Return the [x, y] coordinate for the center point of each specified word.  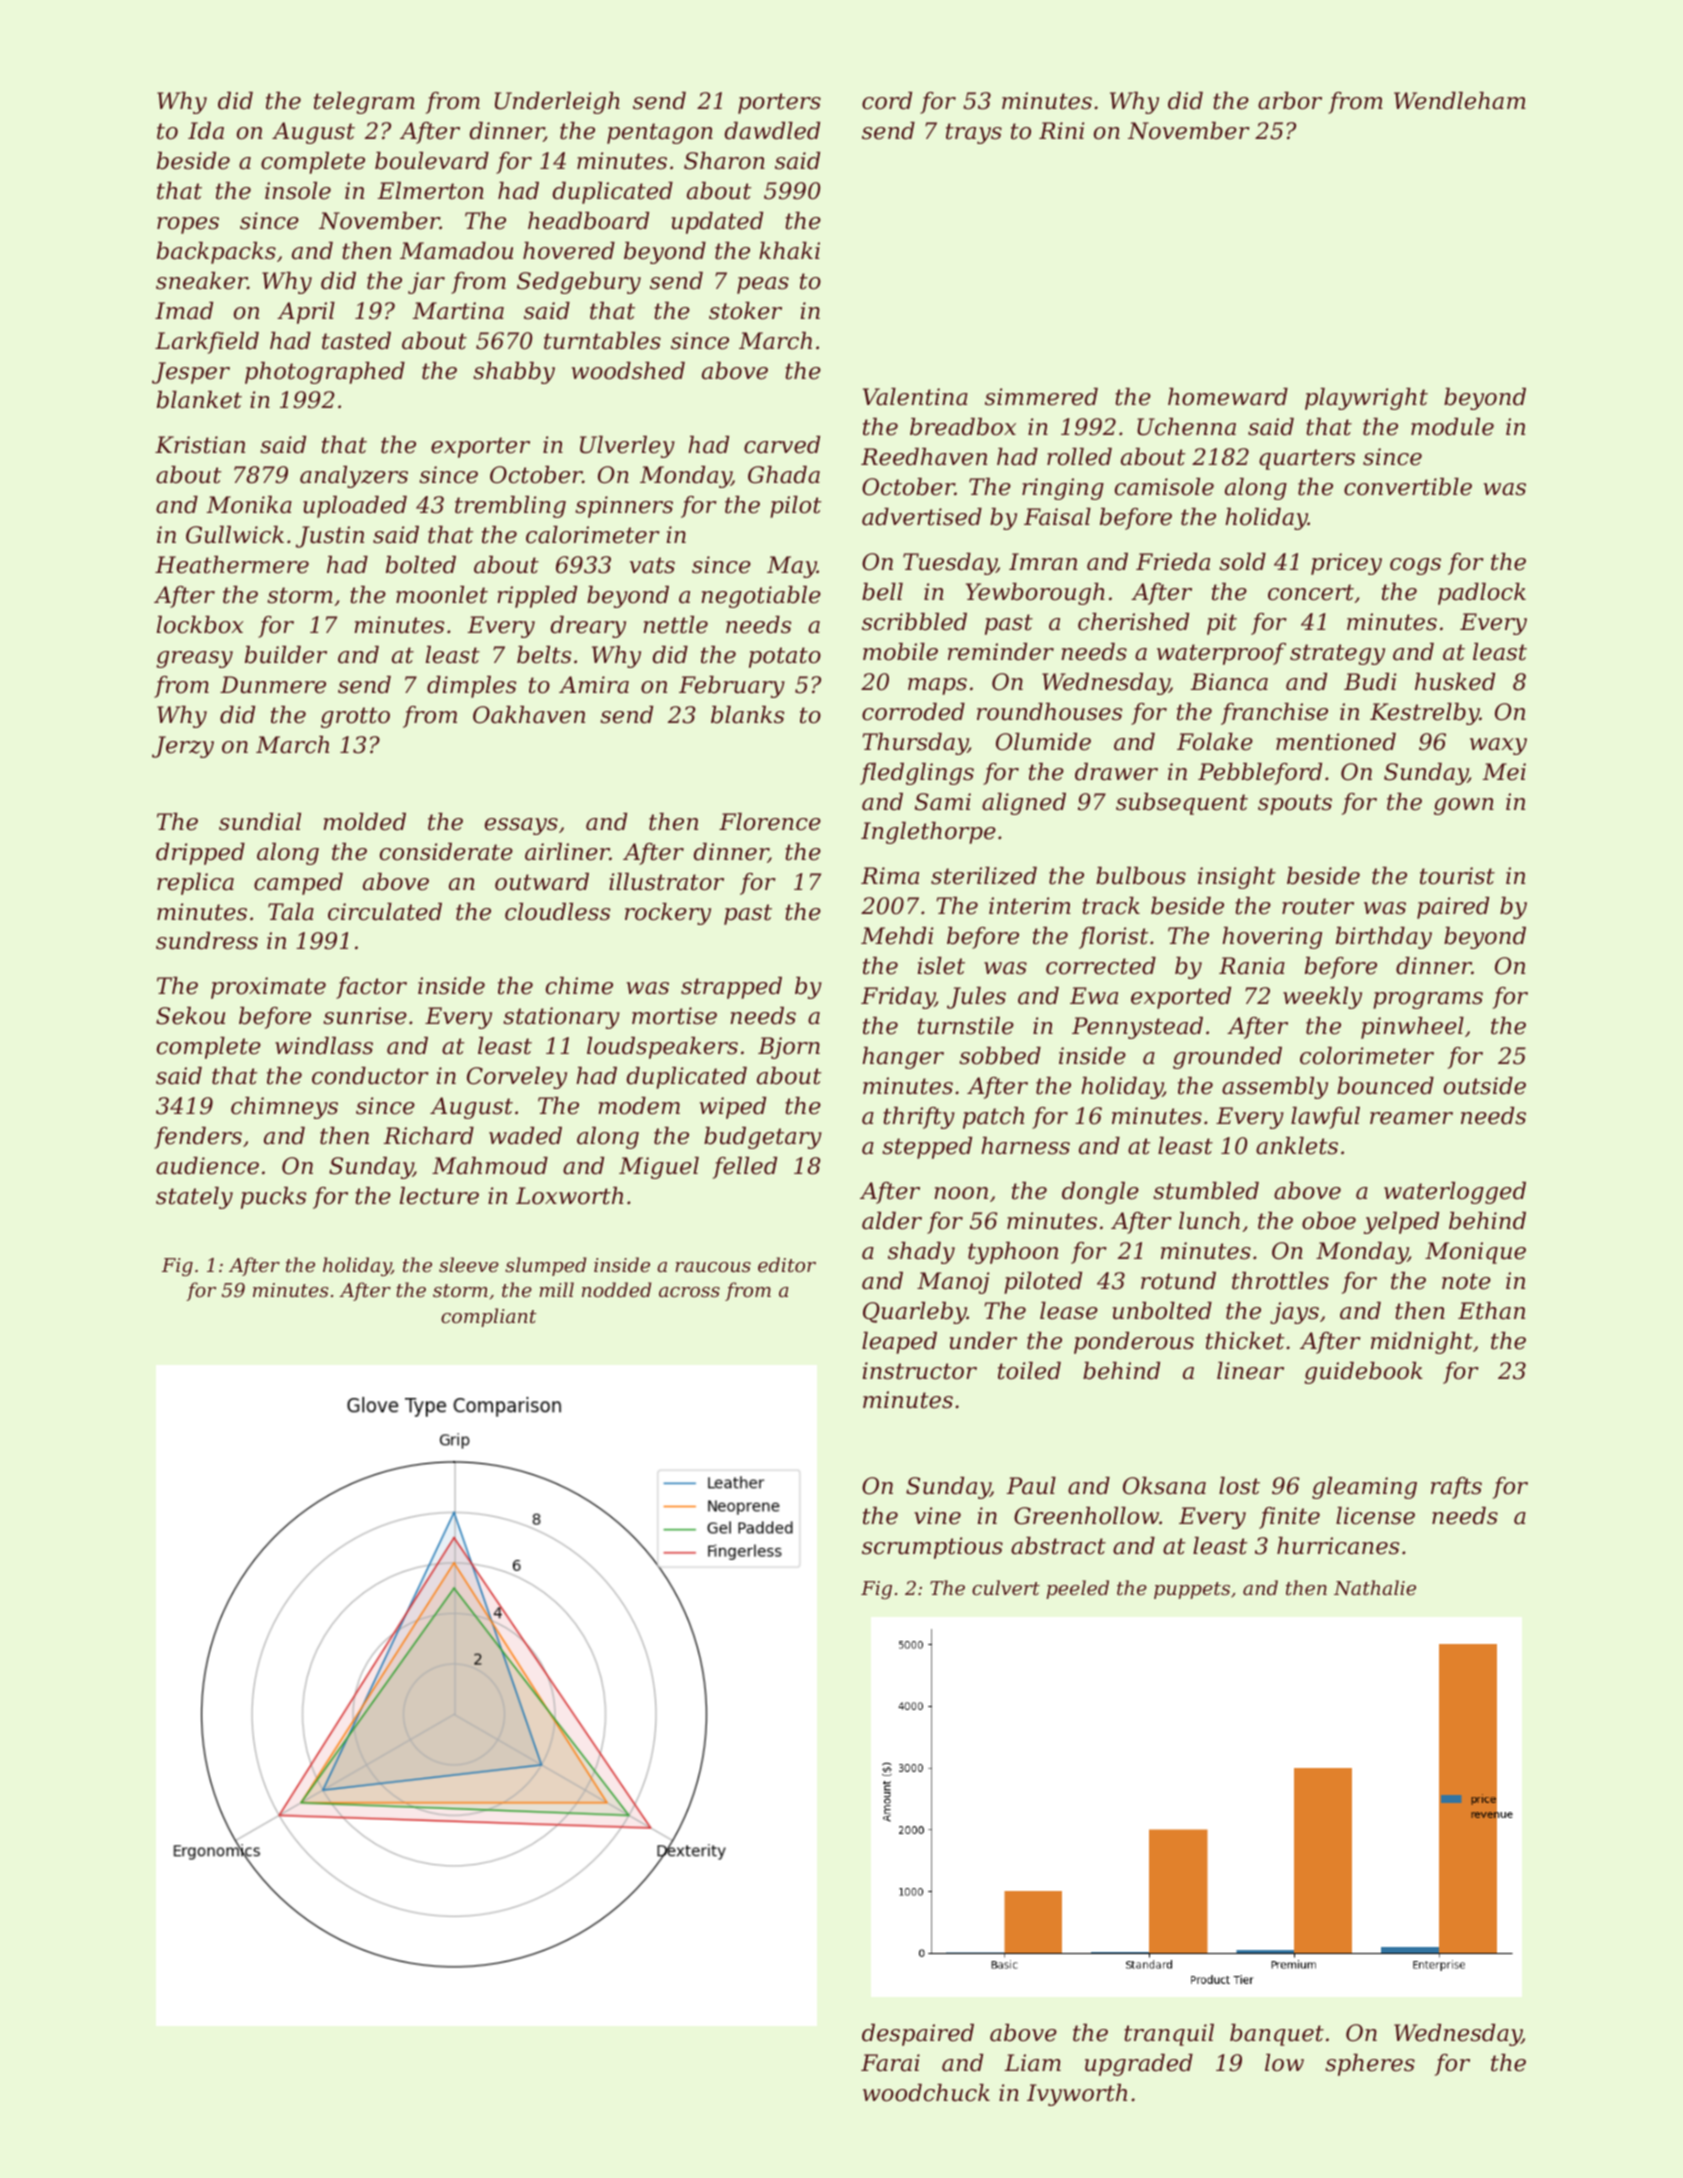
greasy [194, 659]
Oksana [1164, 1486]
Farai [890, 2063]
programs [1428, 1000]
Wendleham [1460, 101]
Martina [458, 311]
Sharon [724, 161]
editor [787, 1264]
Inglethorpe [928, 833]
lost [1239, 1486]
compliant [489, 1317]
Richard [428, 1136]
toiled [1029, 1371]
